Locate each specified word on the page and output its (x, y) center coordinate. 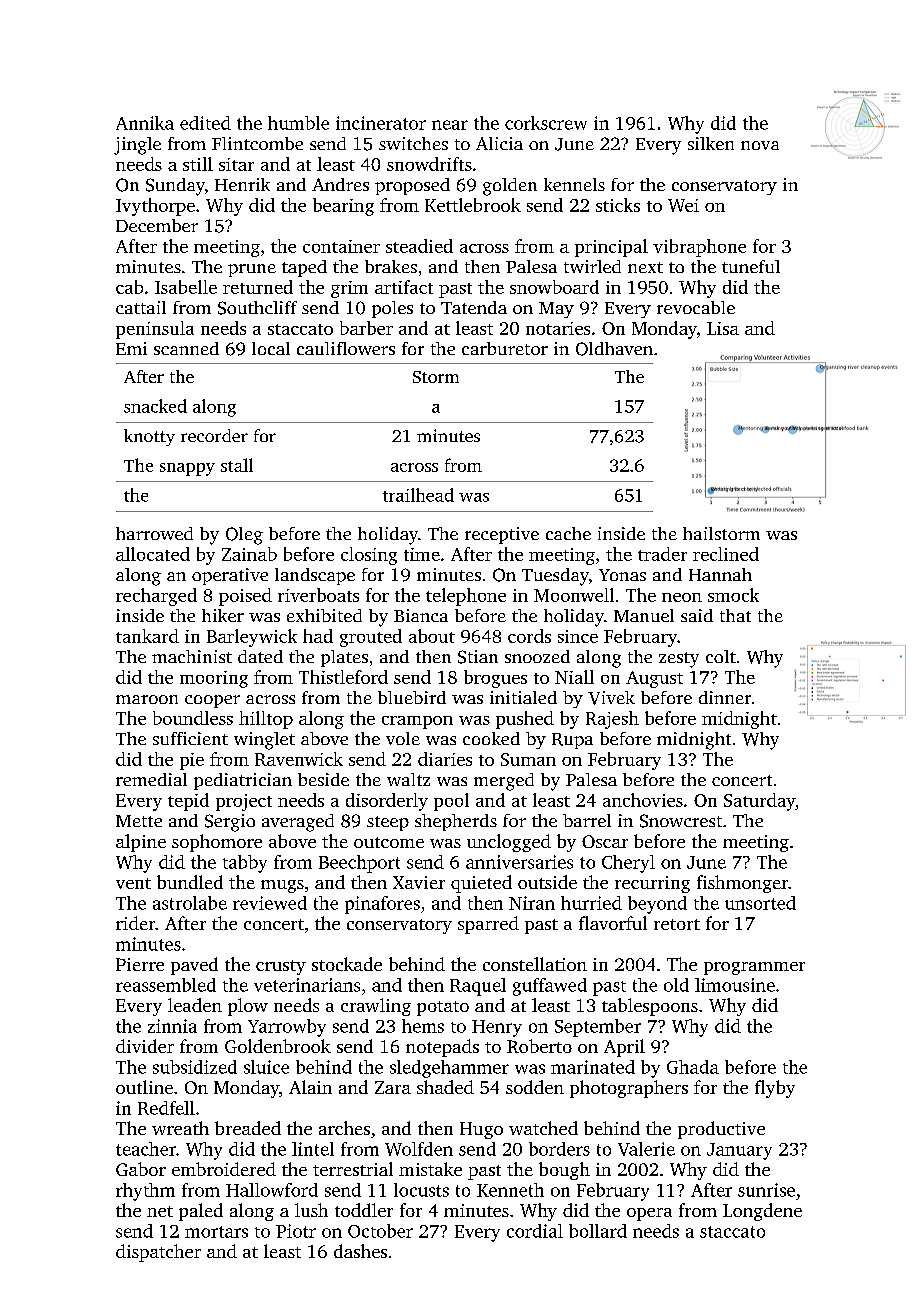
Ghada (693, 1067)
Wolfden (419, 1149)
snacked (155, 406)
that (735, 615)
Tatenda (474, 307)
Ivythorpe (155, 207)
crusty (281, 967)
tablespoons (650, 1007)
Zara (393, 1087)
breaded (248, 1128)
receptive (502, 535)
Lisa (723, 328)
